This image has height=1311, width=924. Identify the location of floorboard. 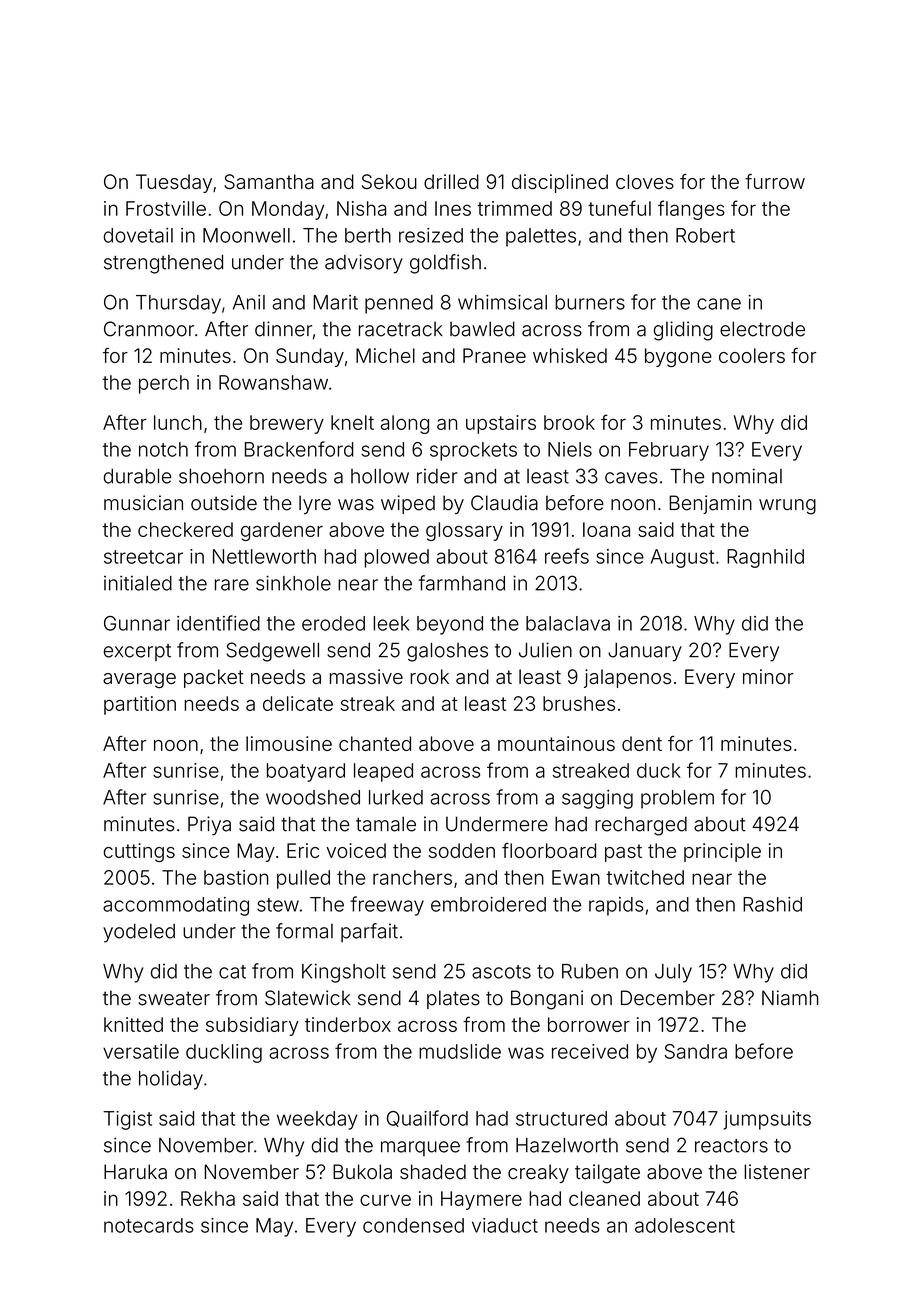
(549, 850).
